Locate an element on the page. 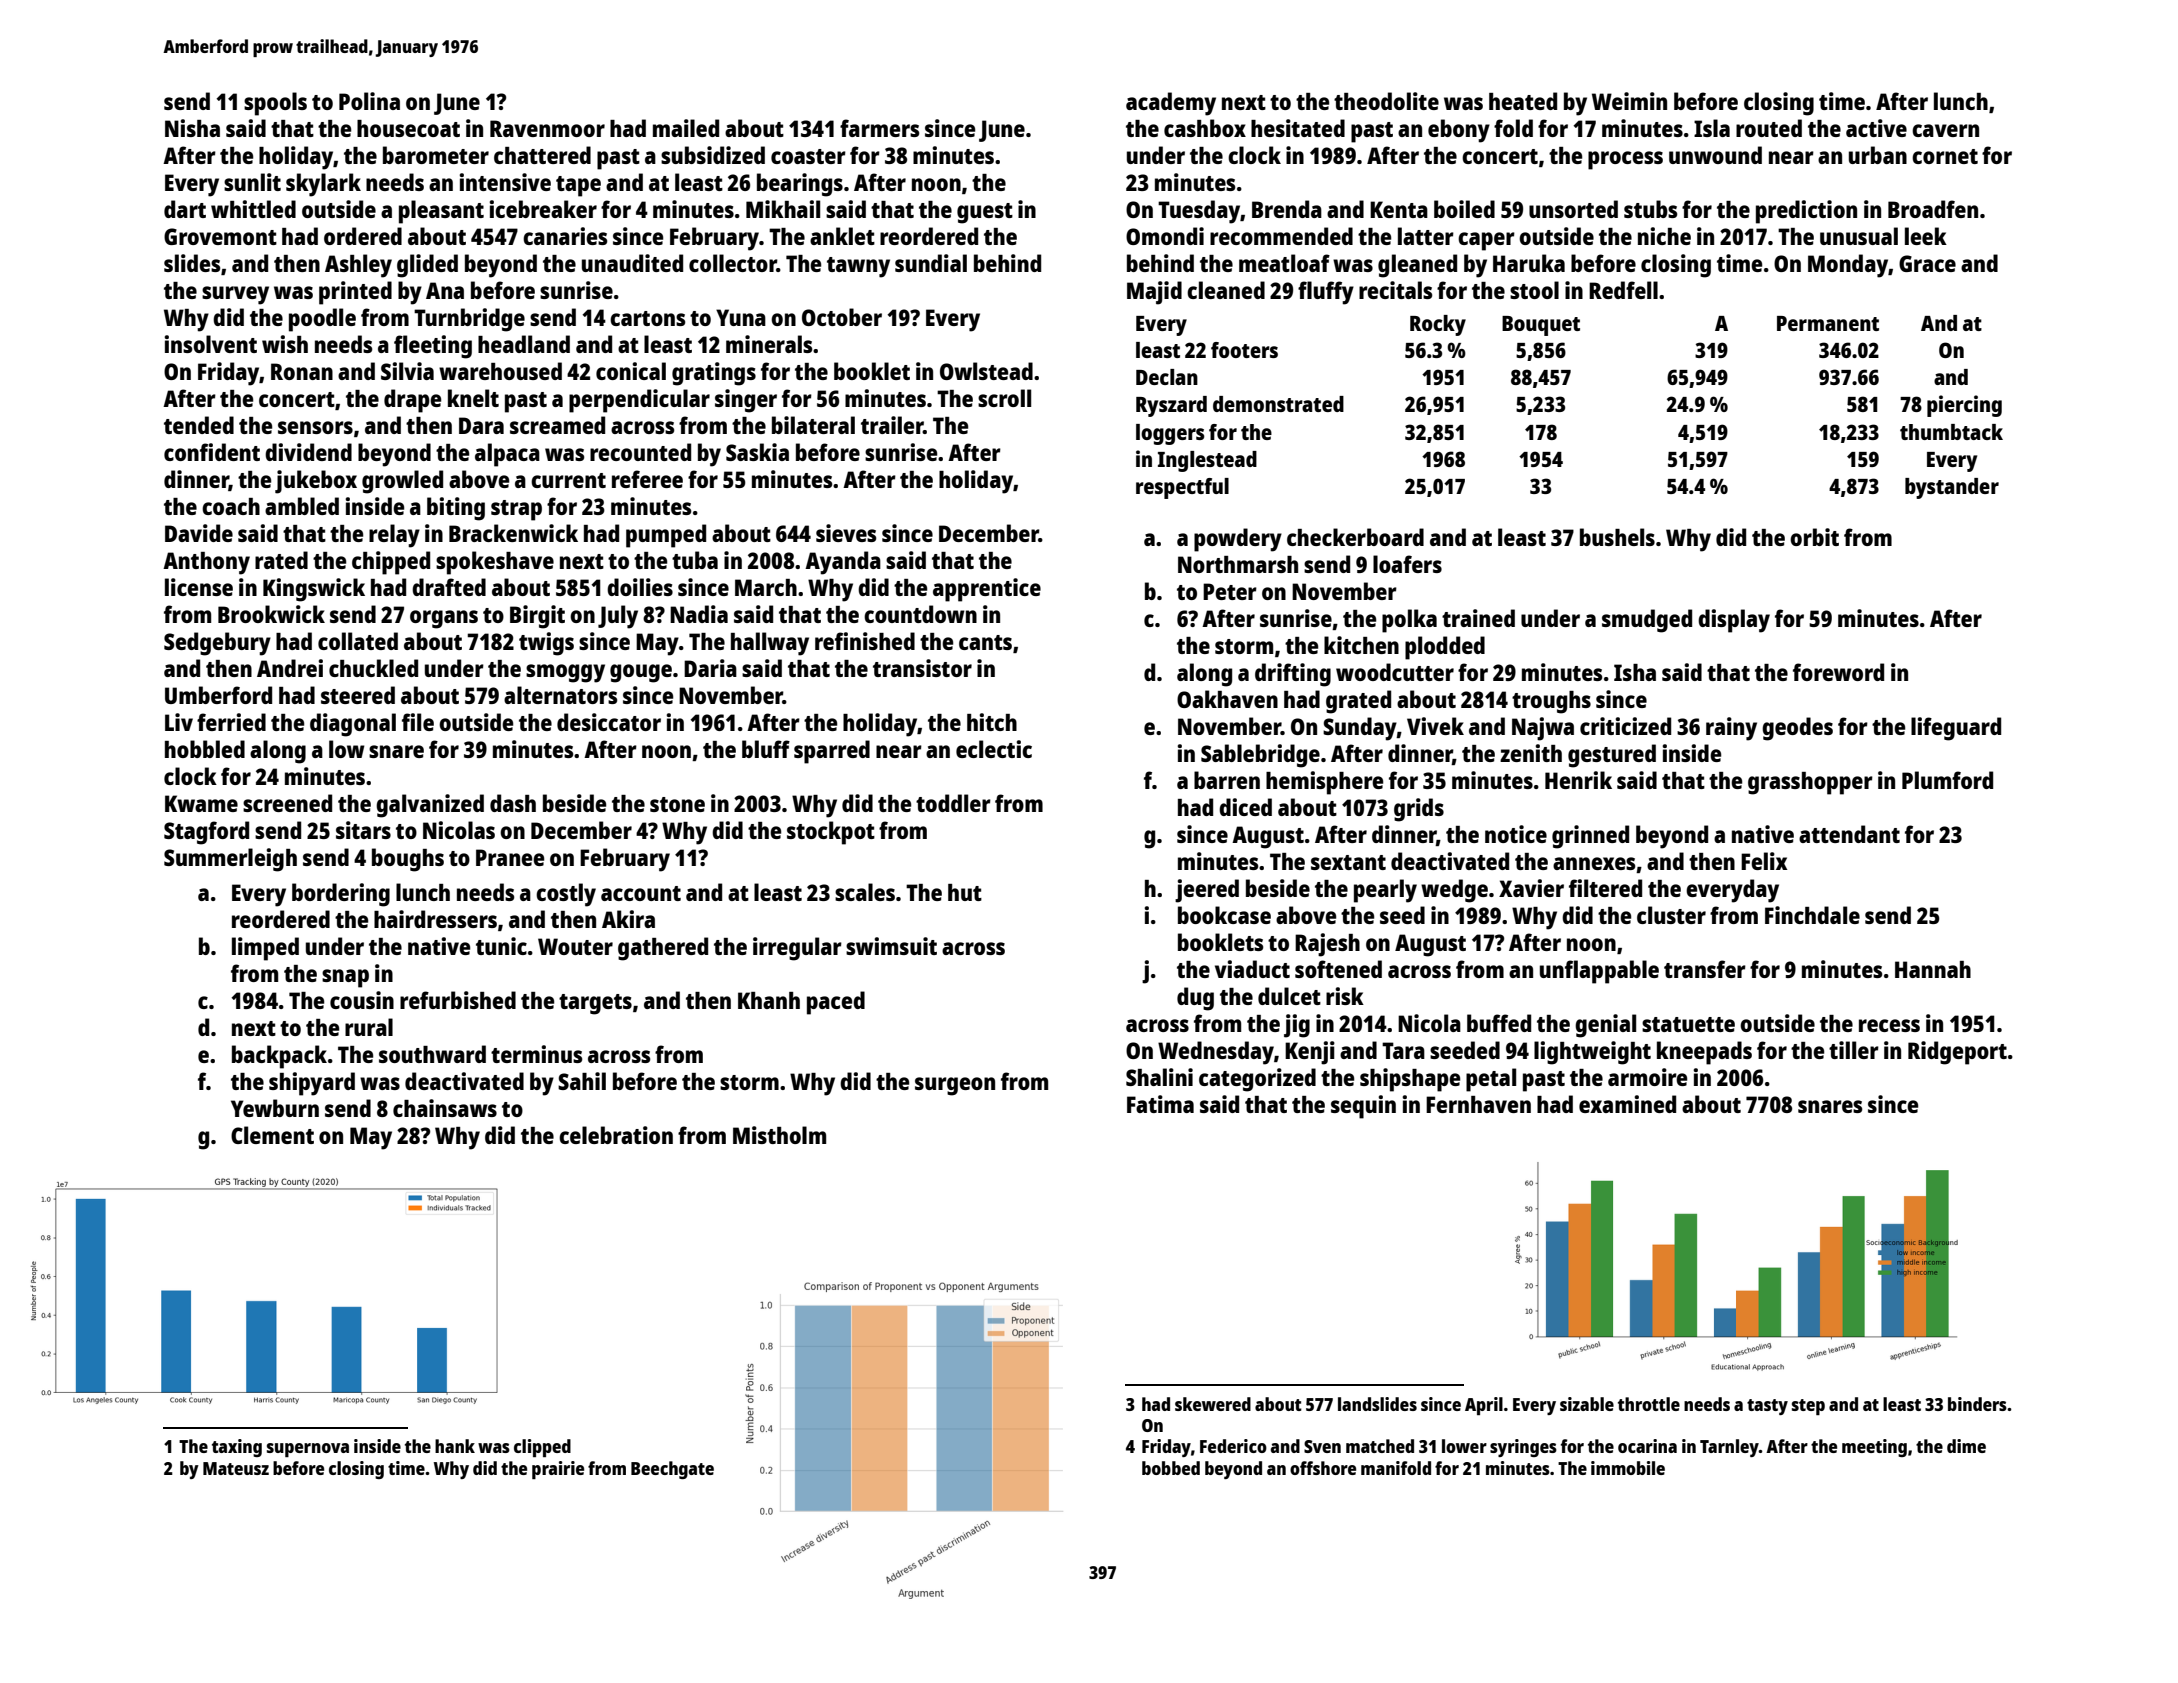  anklet is located at coordinates (842, 236).
